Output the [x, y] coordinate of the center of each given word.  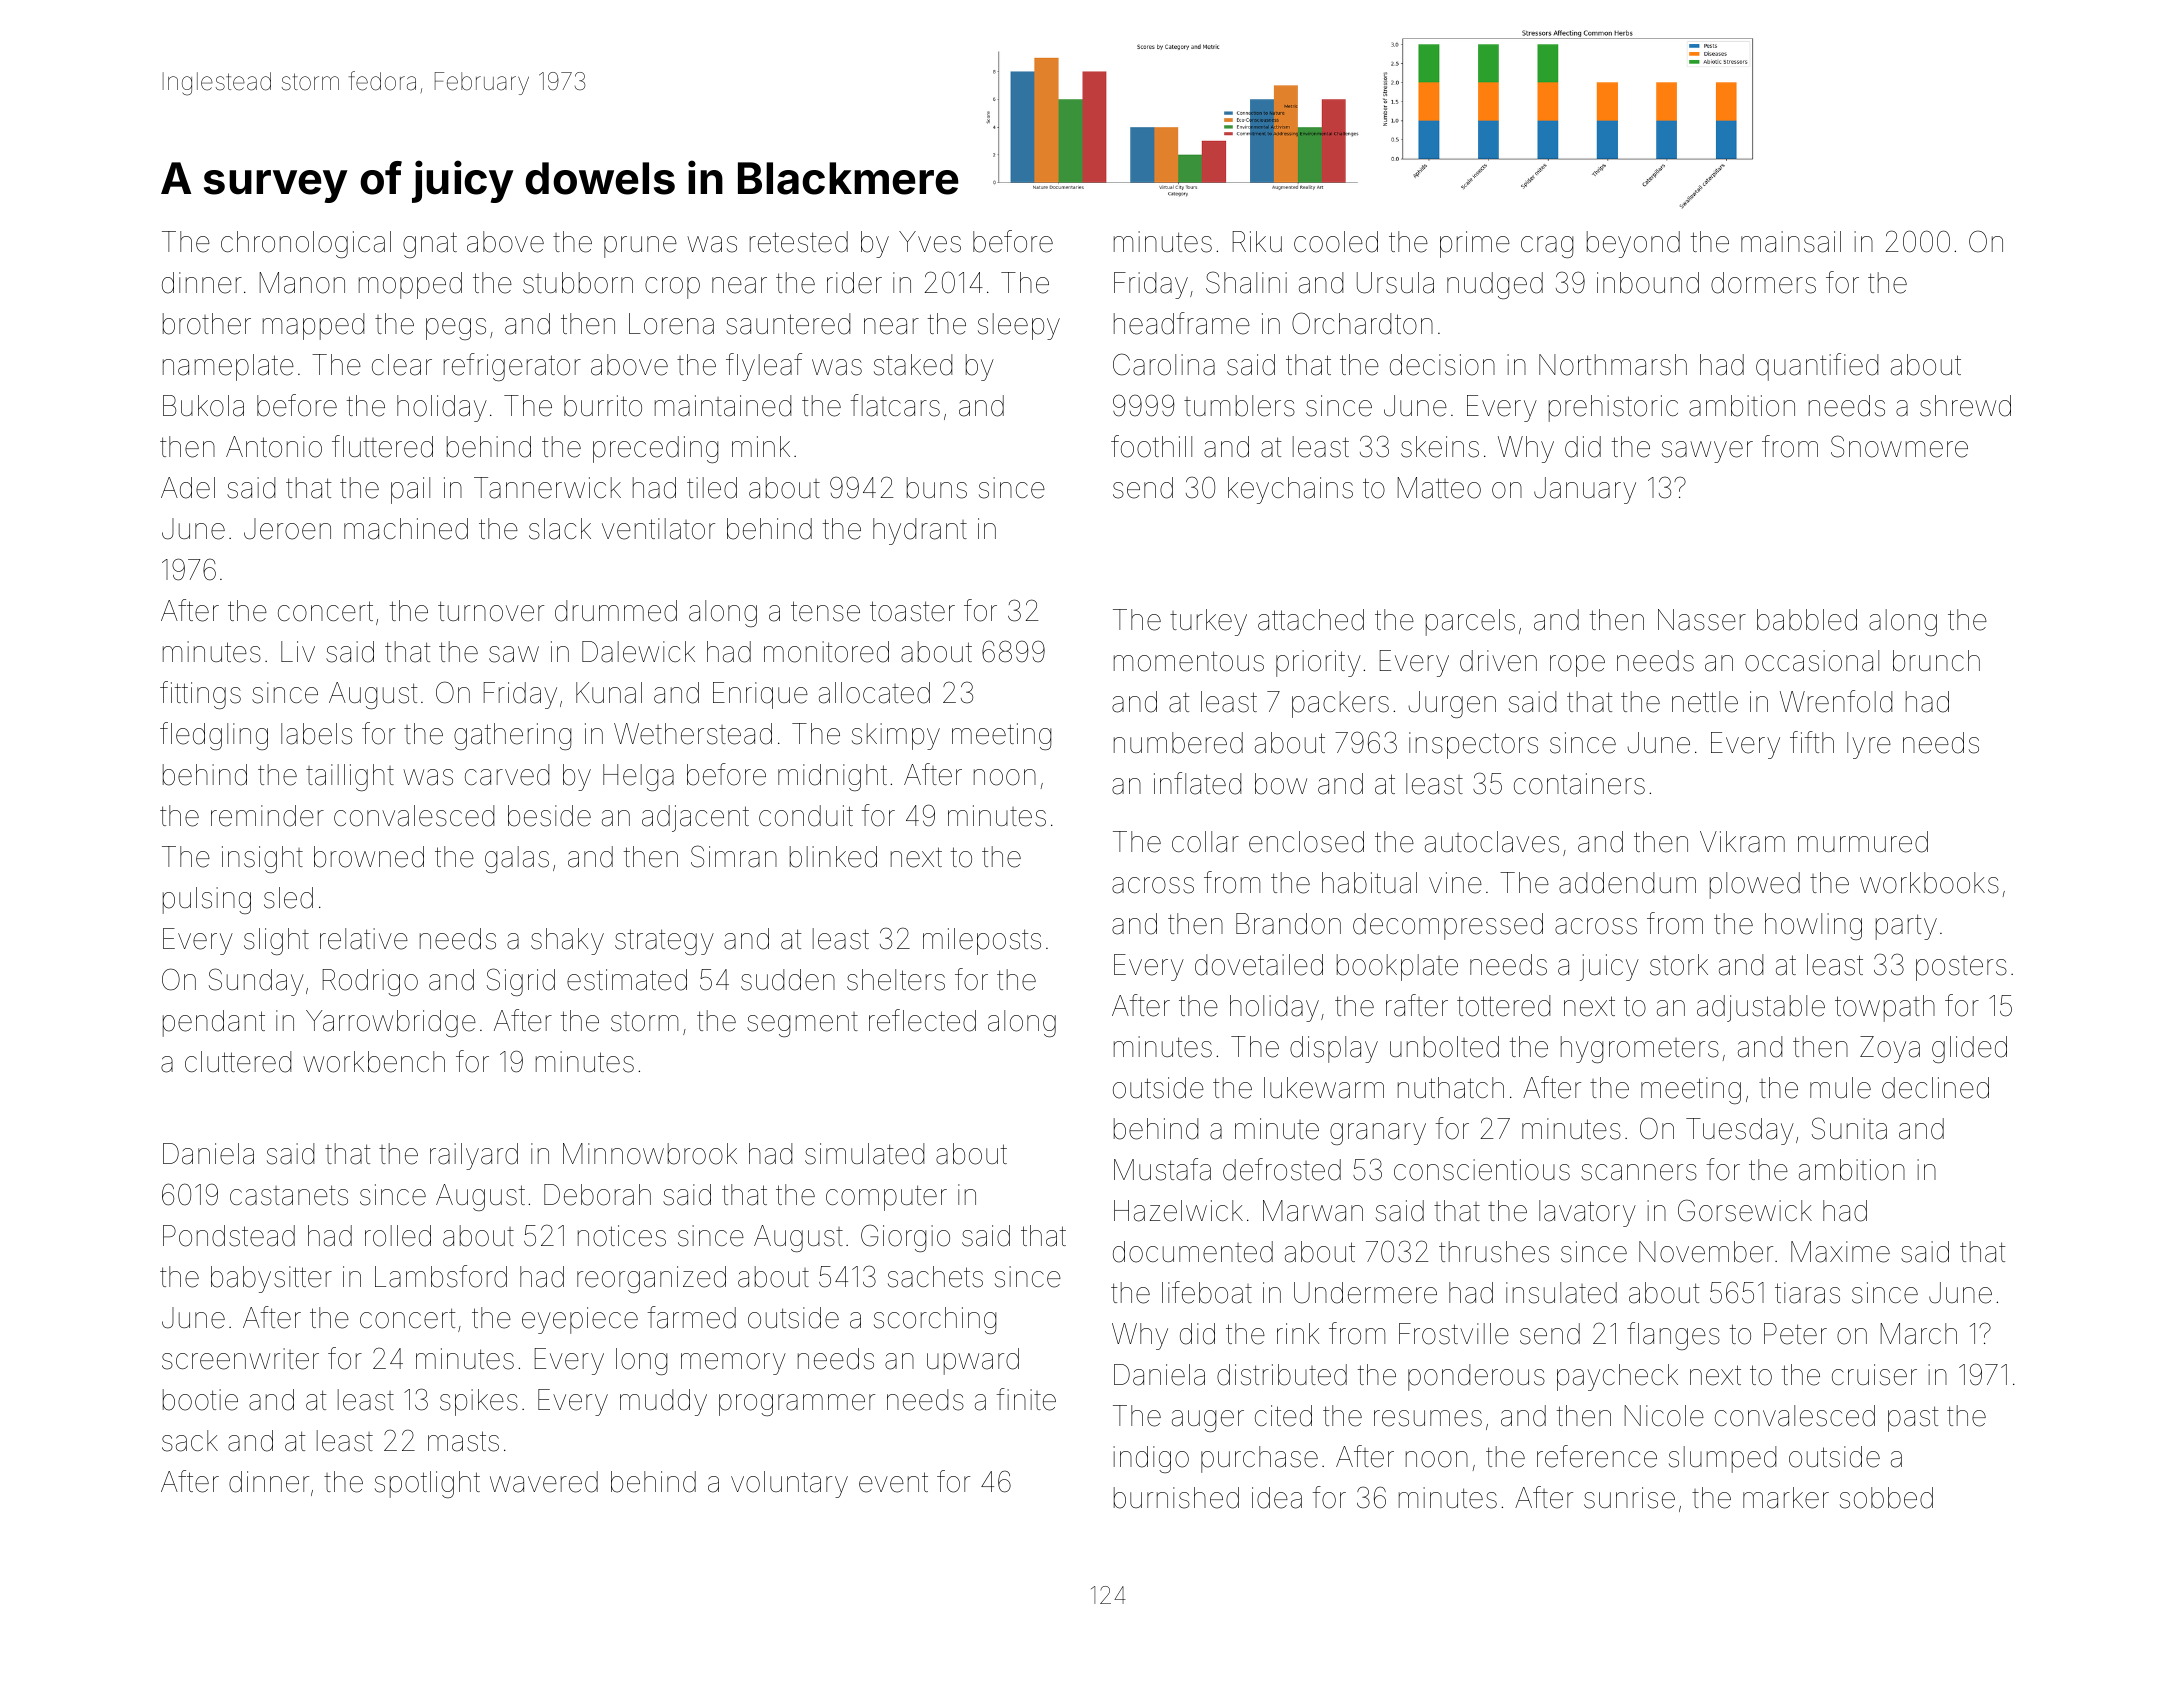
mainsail [1791, 242]
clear [402, 365]
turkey [1208, 622]
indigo [1151, 1459]
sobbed [1886, 1498]
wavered [544, 1482]
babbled [1807, 620]
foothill [1151, 446]
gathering [512, 736]
